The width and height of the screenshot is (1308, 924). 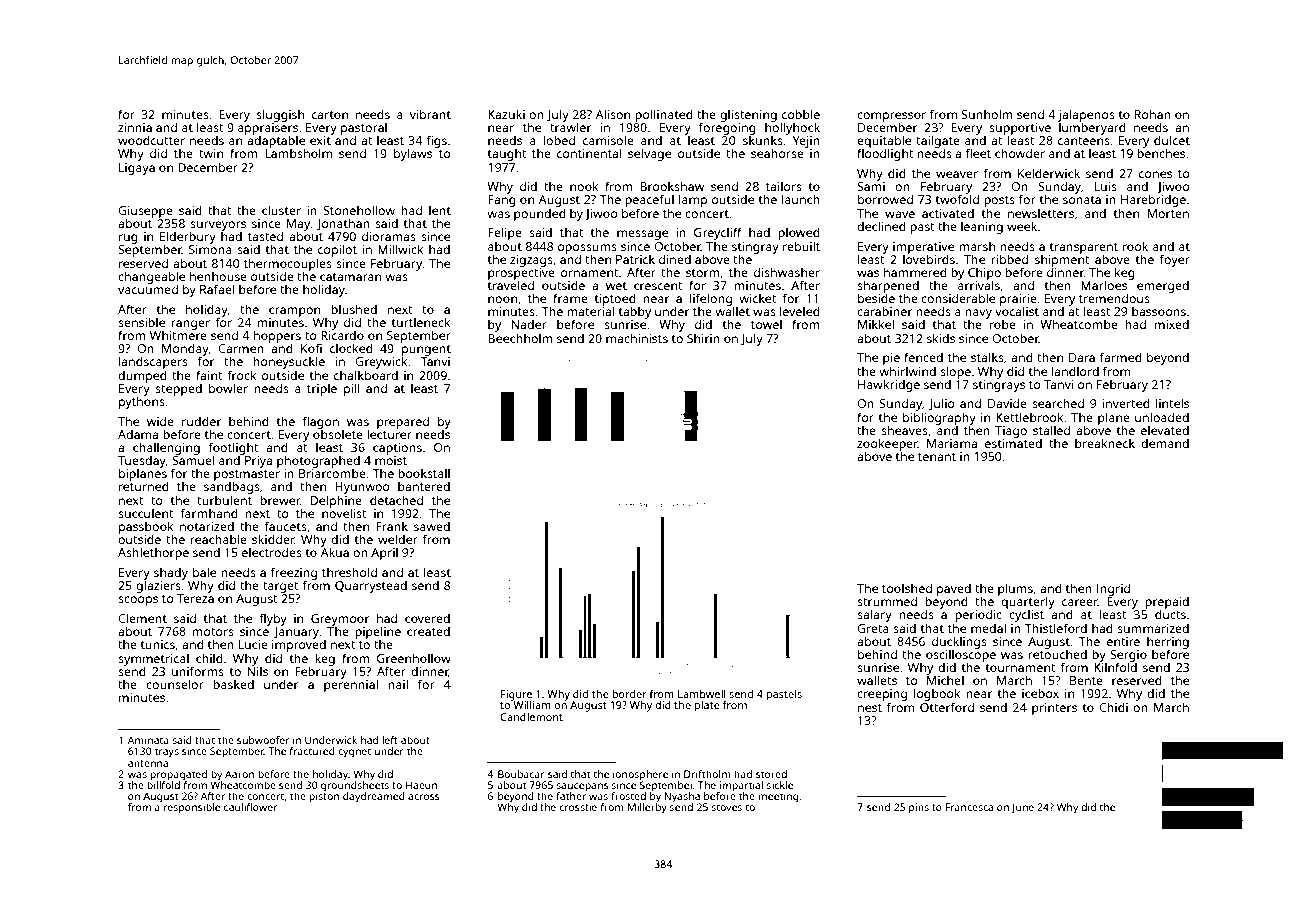 I want to click on Greta, so click(x=873, y=628).
